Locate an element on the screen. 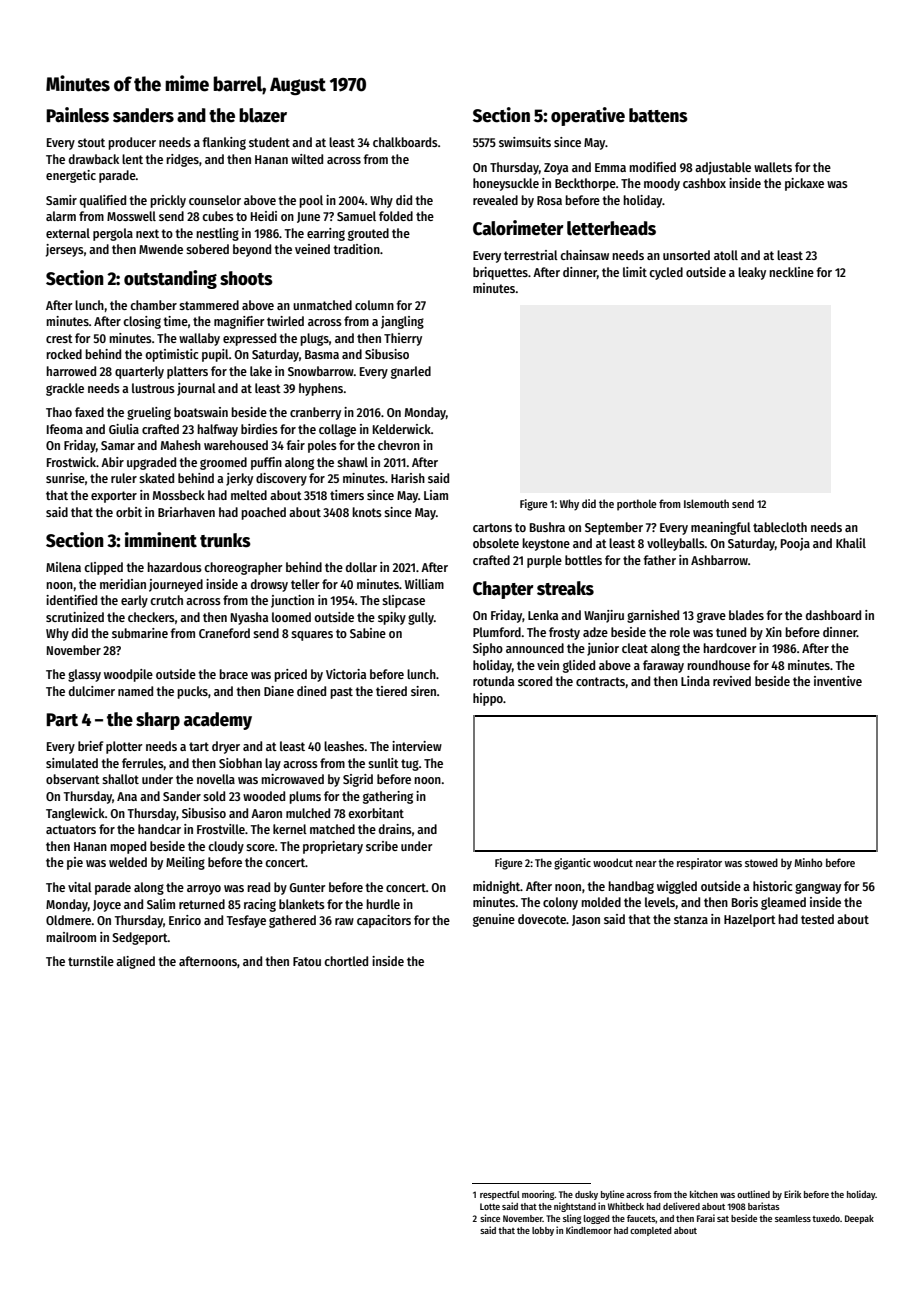  Minho is located at coordinates (808, 862).
